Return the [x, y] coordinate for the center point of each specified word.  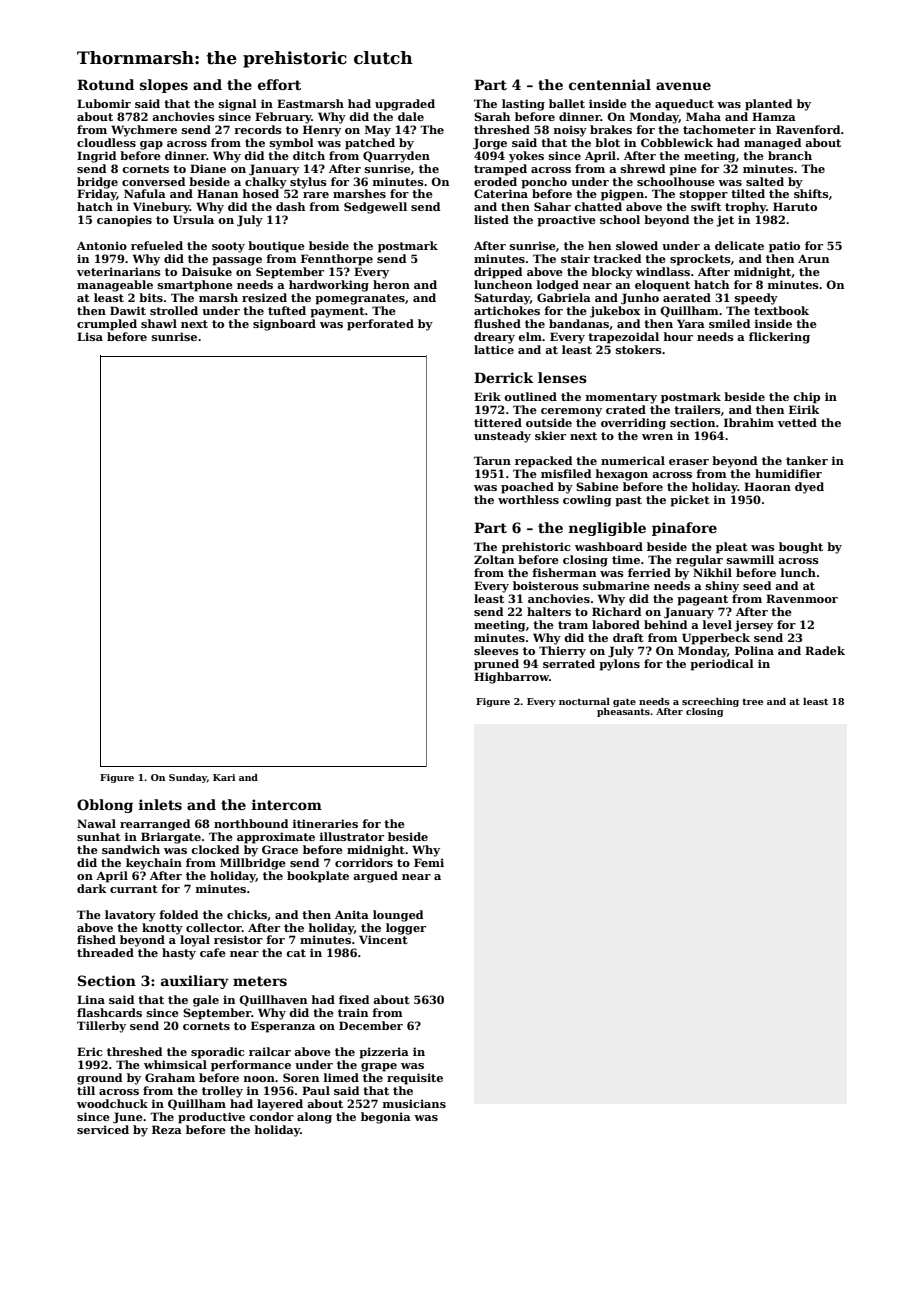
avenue [683, 86]
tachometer [719, 129]
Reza [167, 1129]
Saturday [502, 299]
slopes [164, 86]
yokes [526, 157]
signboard [284, 325]
